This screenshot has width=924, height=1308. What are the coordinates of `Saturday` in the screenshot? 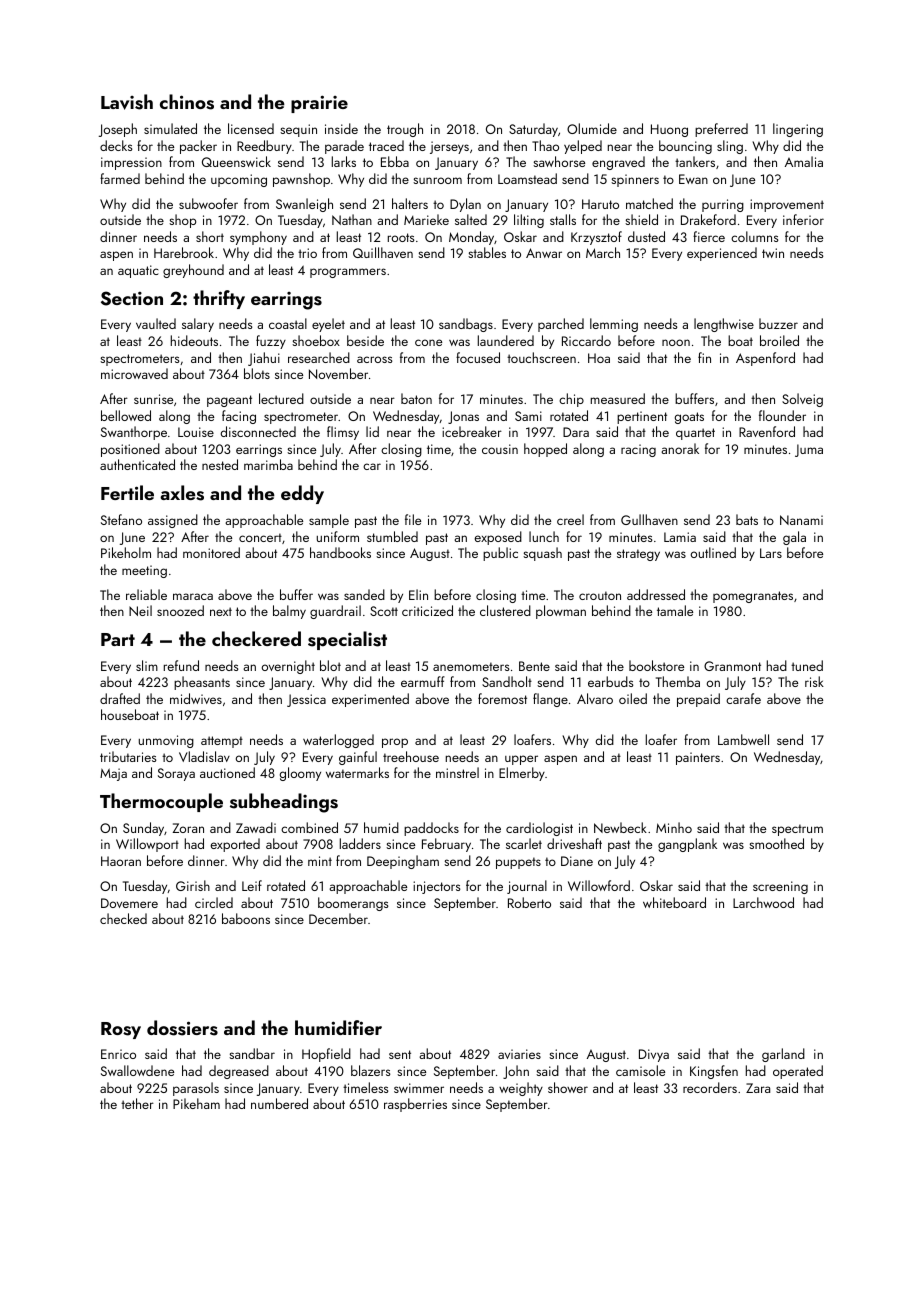 It's located at (533, 130).
